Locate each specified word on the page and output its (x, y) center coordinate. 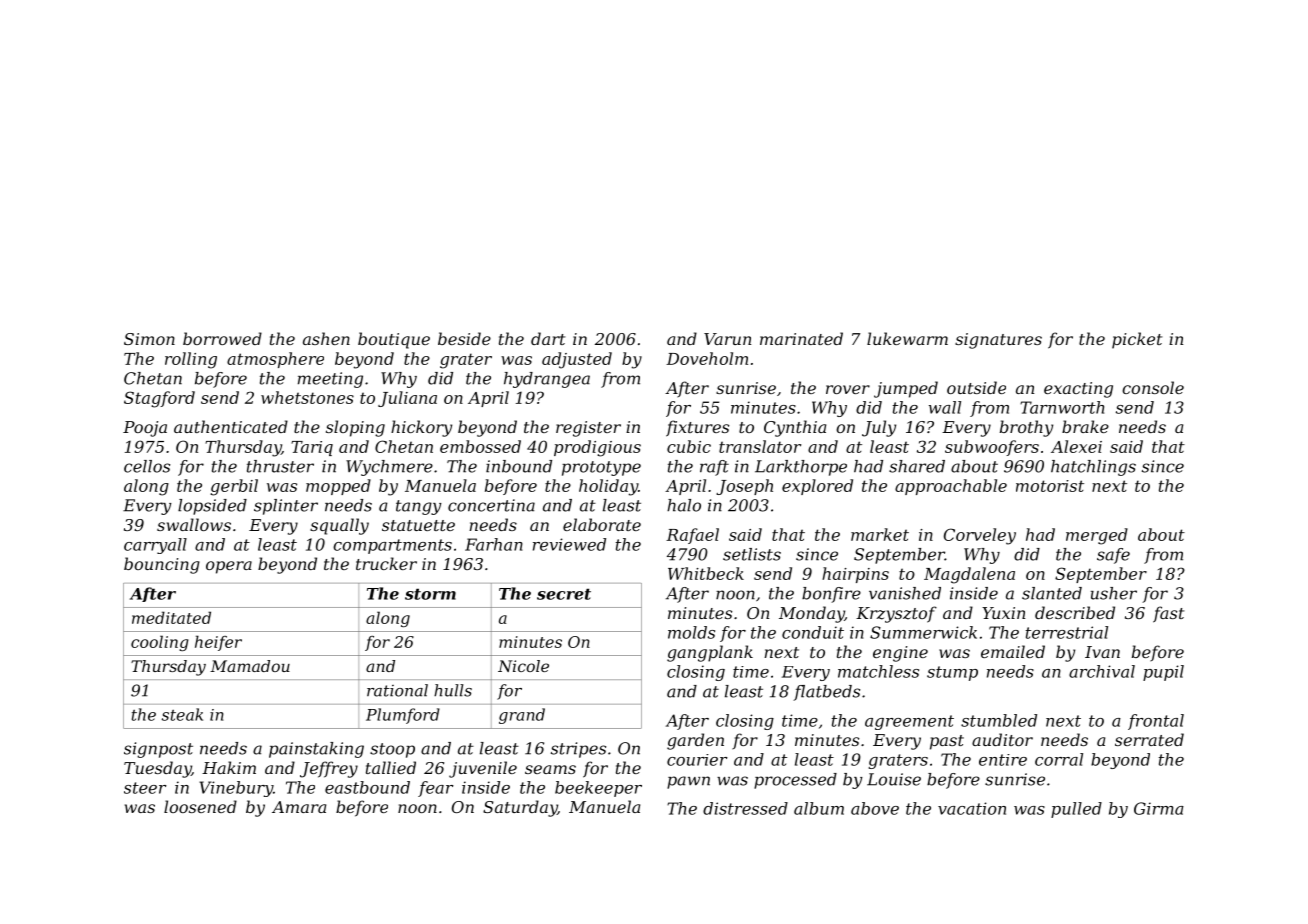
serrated (1149, 739)
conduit (813, 632)
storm (430, 594)
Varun (727, 339)
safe (1113, 556)
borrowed (222, 338)
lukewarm (907, 338)
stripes (578, 750)
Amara (299, 807)
